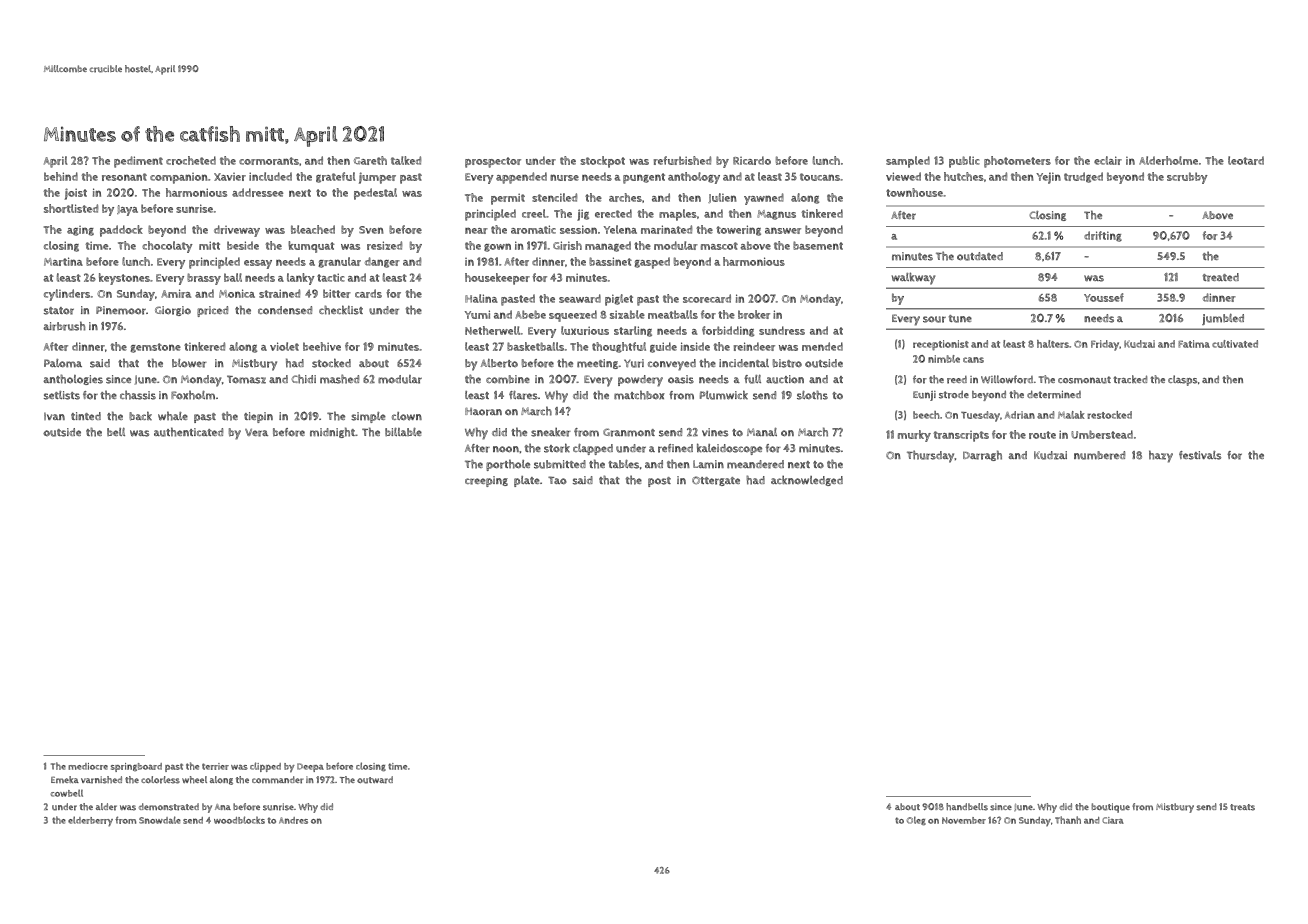 Image resolution: width=1308 pixels, height=924 pixels. What do you see at coordinates (924, 396) in the document?
I see `Eunji` at bounding box center [924, 396].
